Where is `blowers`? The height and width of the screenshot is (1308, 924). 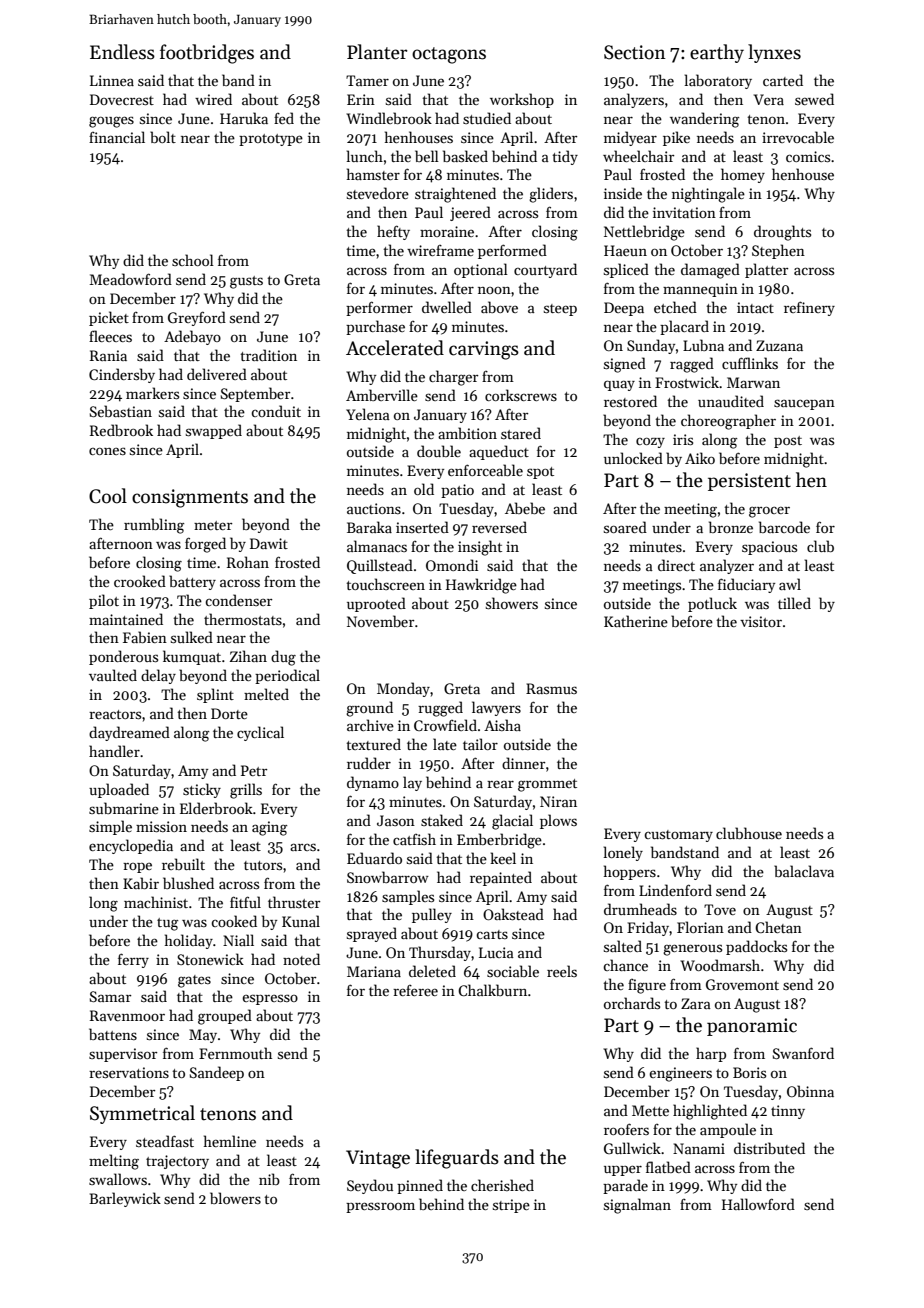 blowers is located at coordinates (235, 1198).
